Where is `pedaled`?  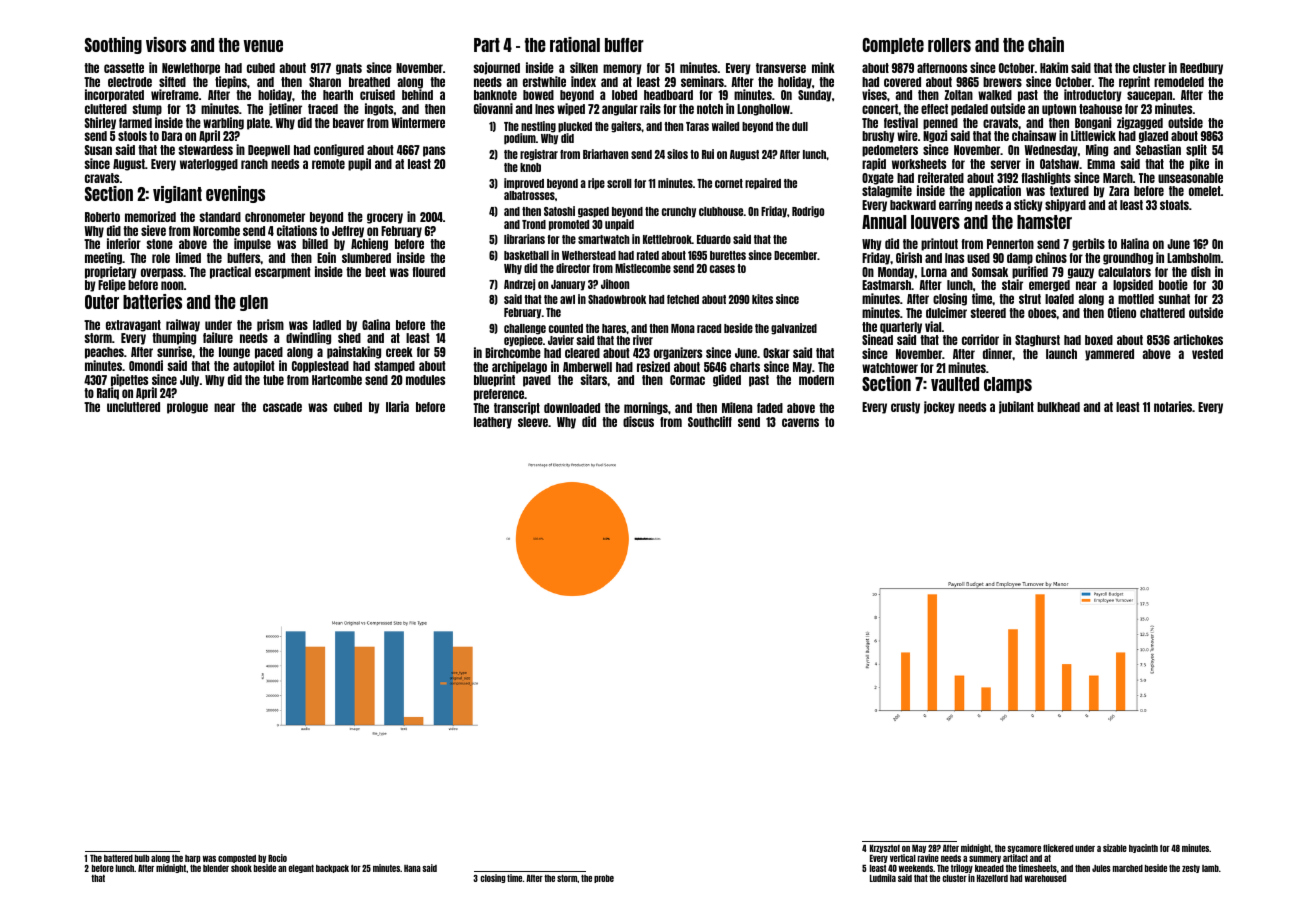 pedaled is located at coordinates (969, 110).
